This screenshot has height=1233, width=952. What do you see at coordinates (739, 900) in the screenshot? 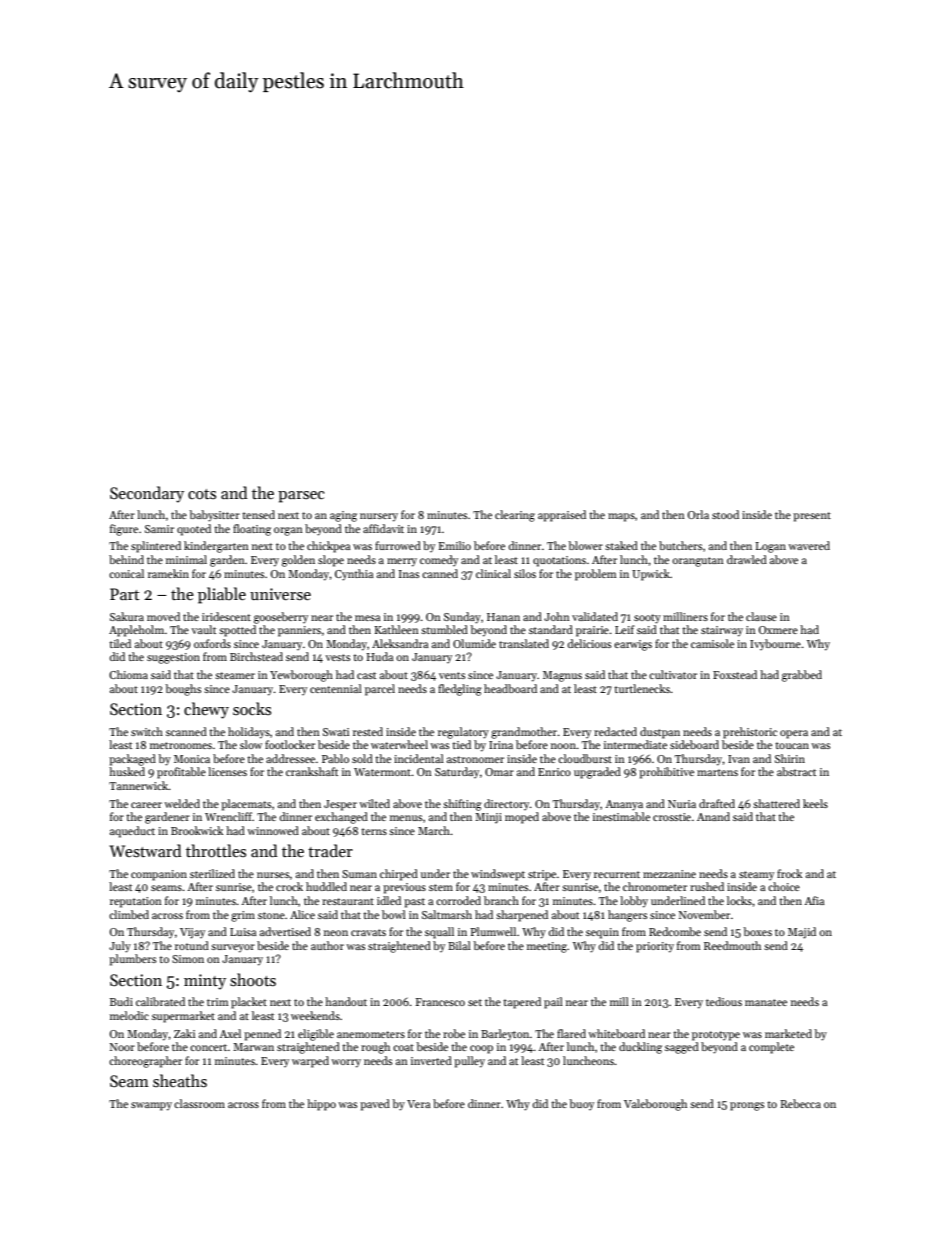
I see `locks` at bounding box center [739, 900].
